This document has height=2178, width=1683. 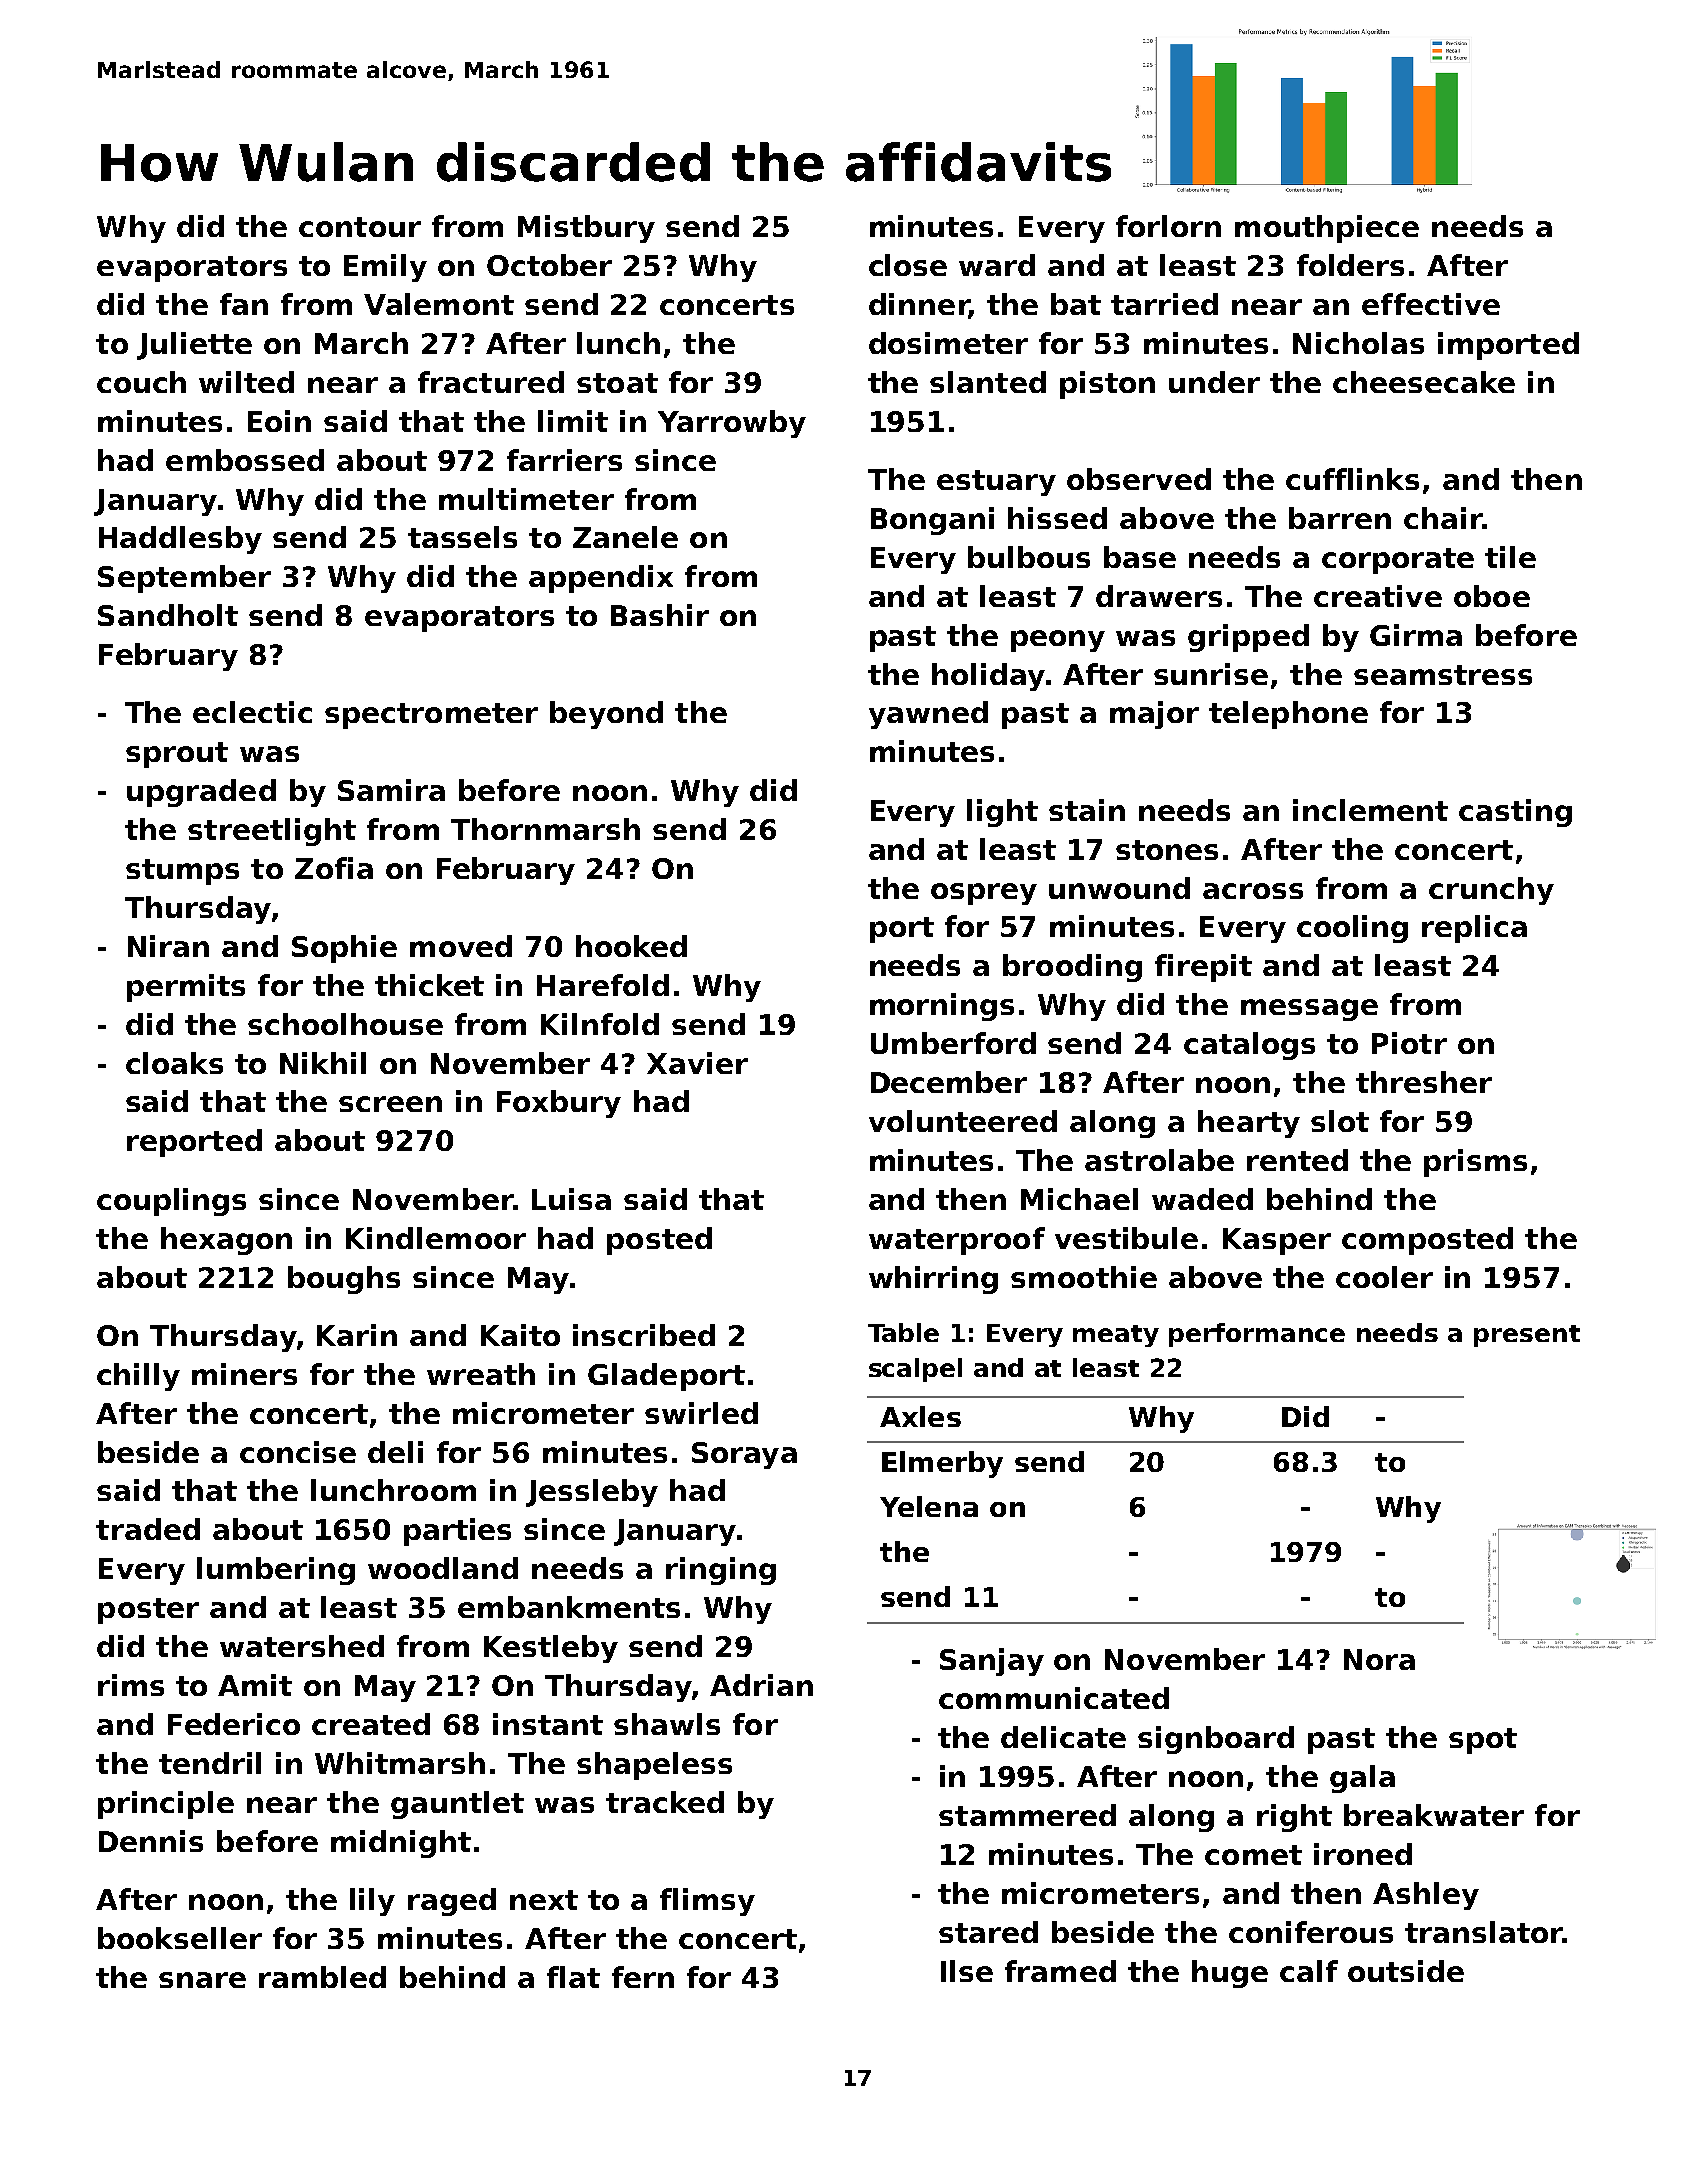 I want to click on Nora, so click(x=1379, y=1659).
